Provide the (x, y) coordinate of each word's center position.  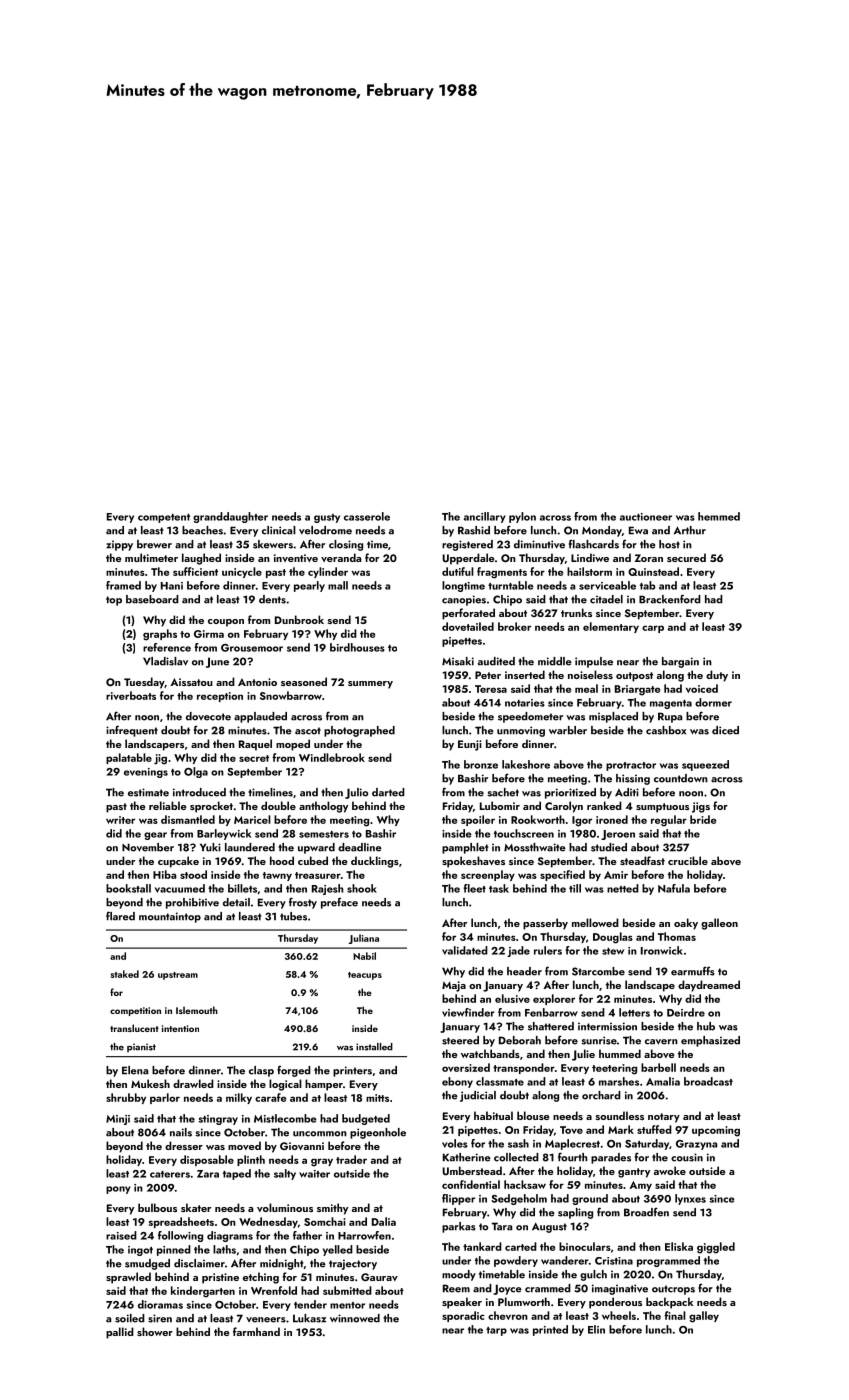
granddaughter (230, 517)
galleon (719, 924)
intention (180, 1028)
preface (339, 903)
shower (155, 1331)
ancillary (485, 517)
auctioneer (646, 517)
